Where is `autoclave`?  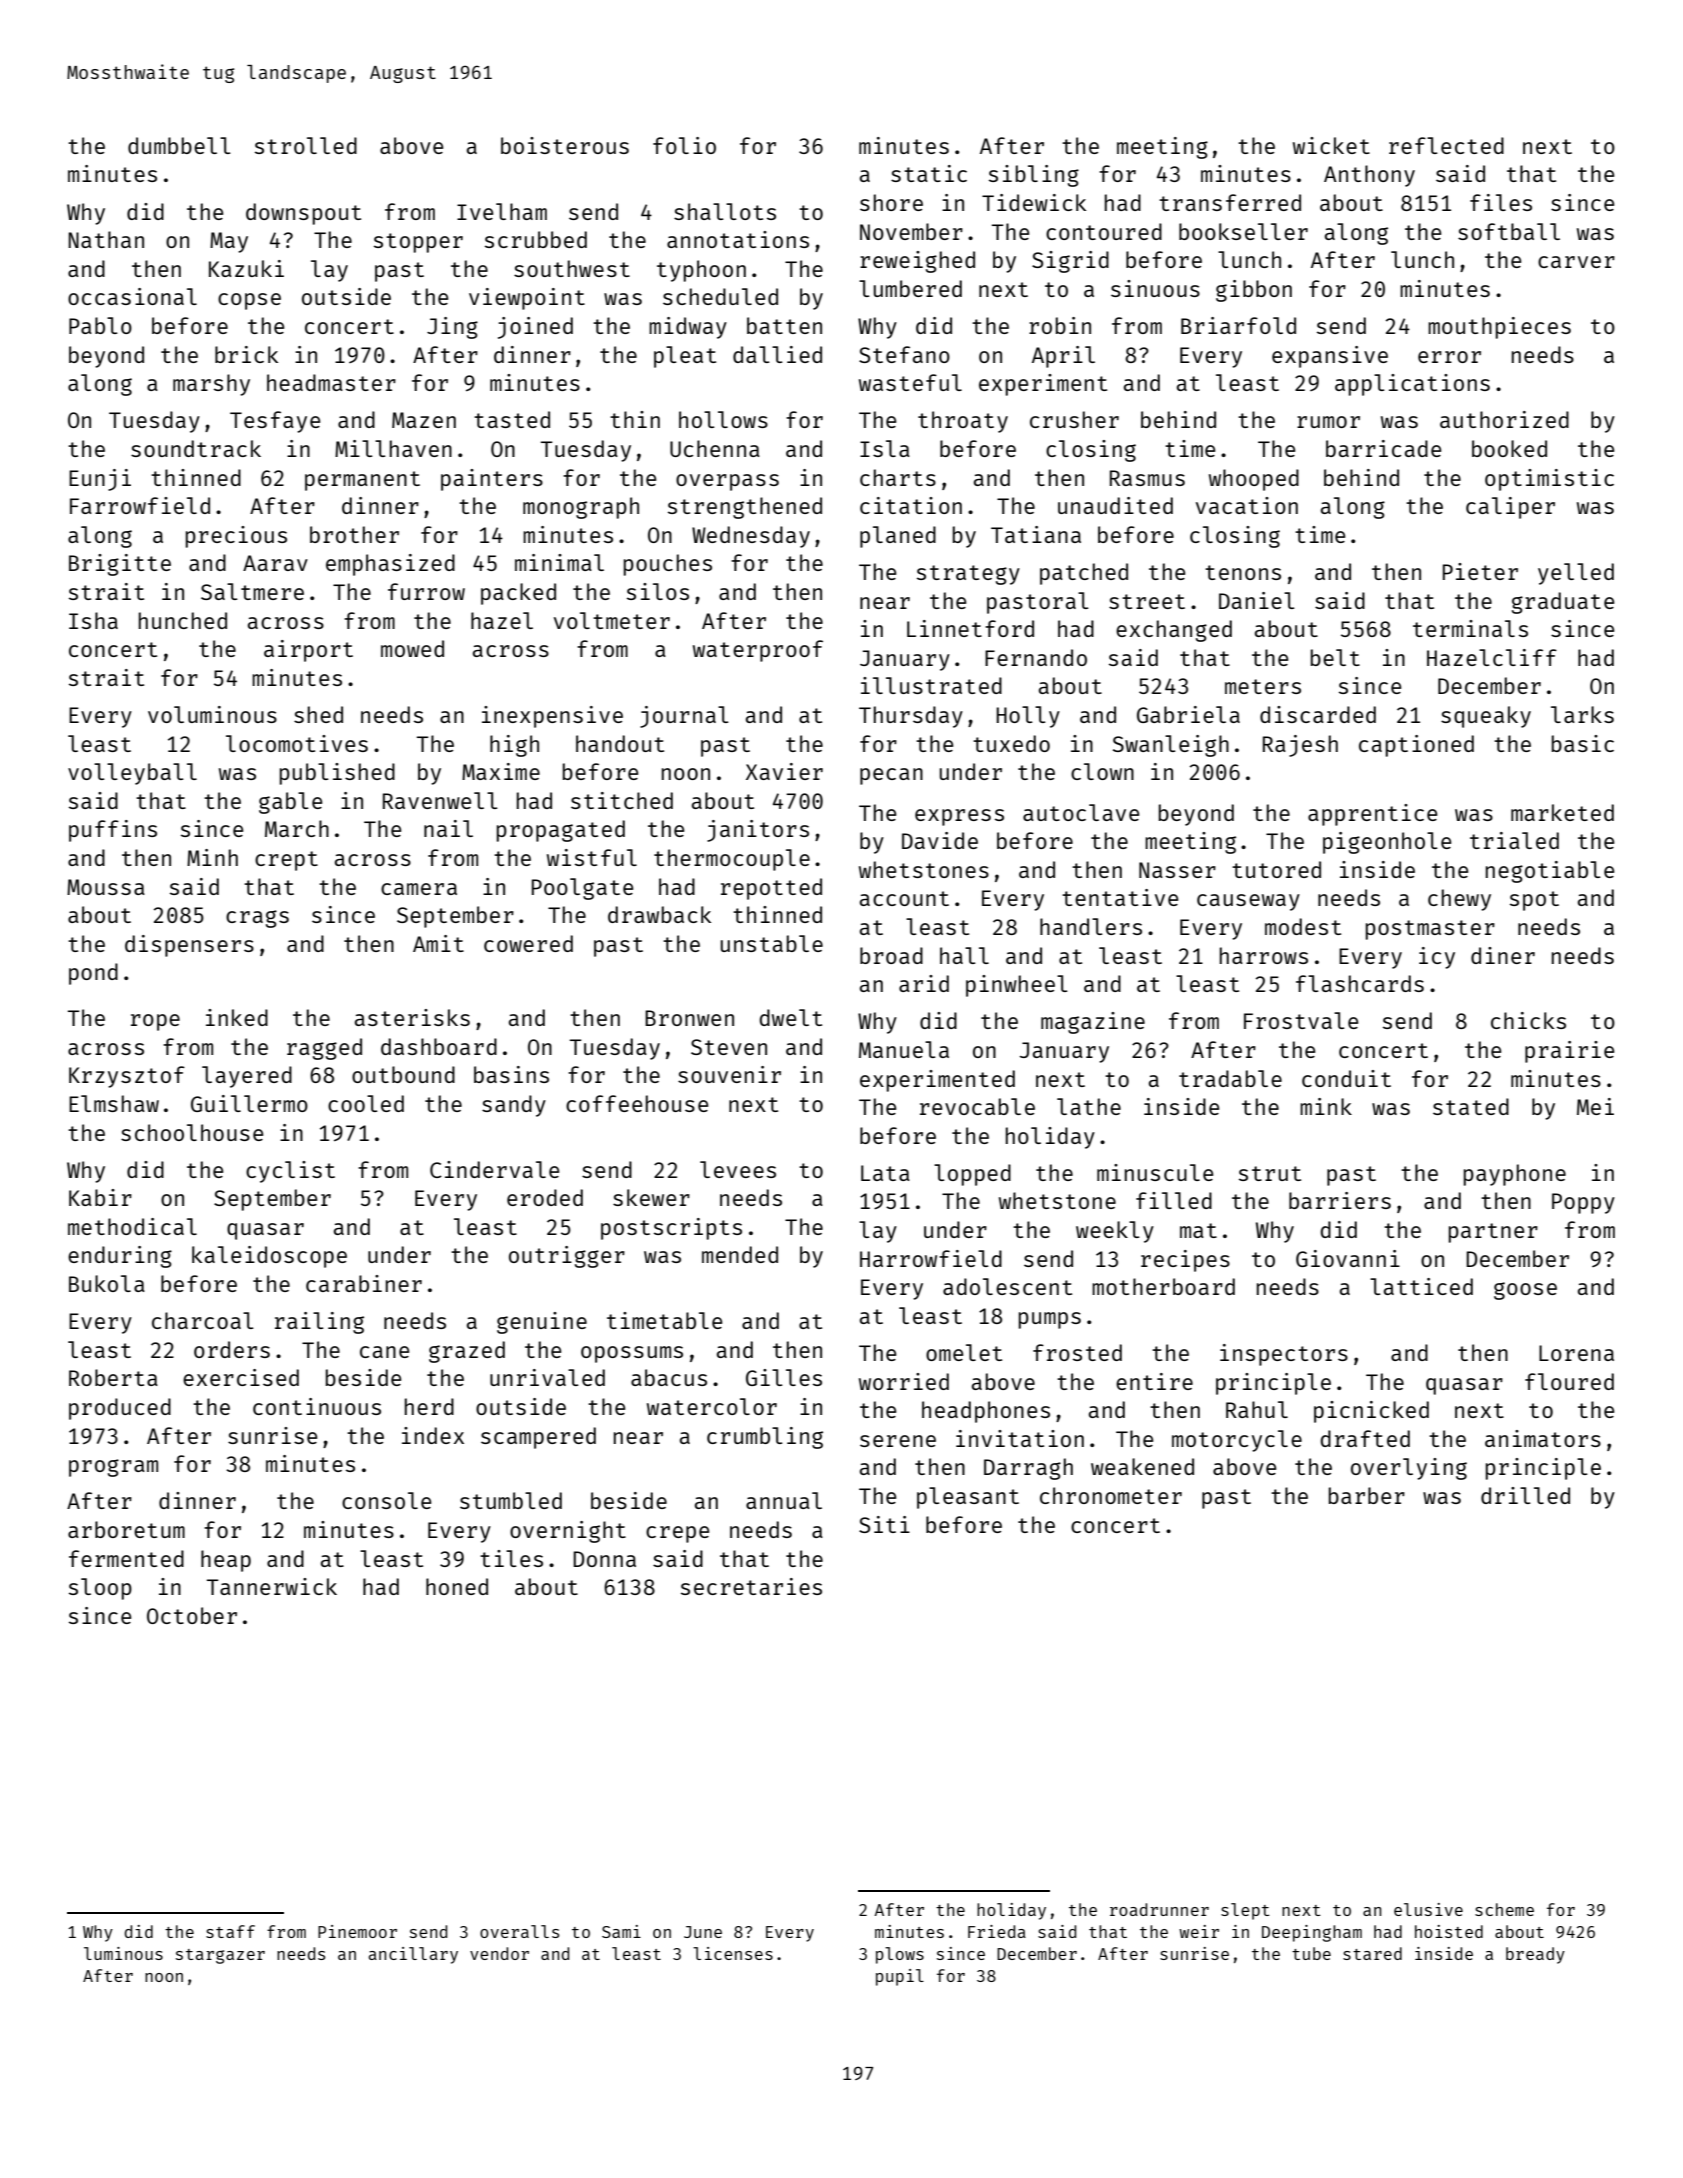
autoclave is located at coordinates (1081, 812).
